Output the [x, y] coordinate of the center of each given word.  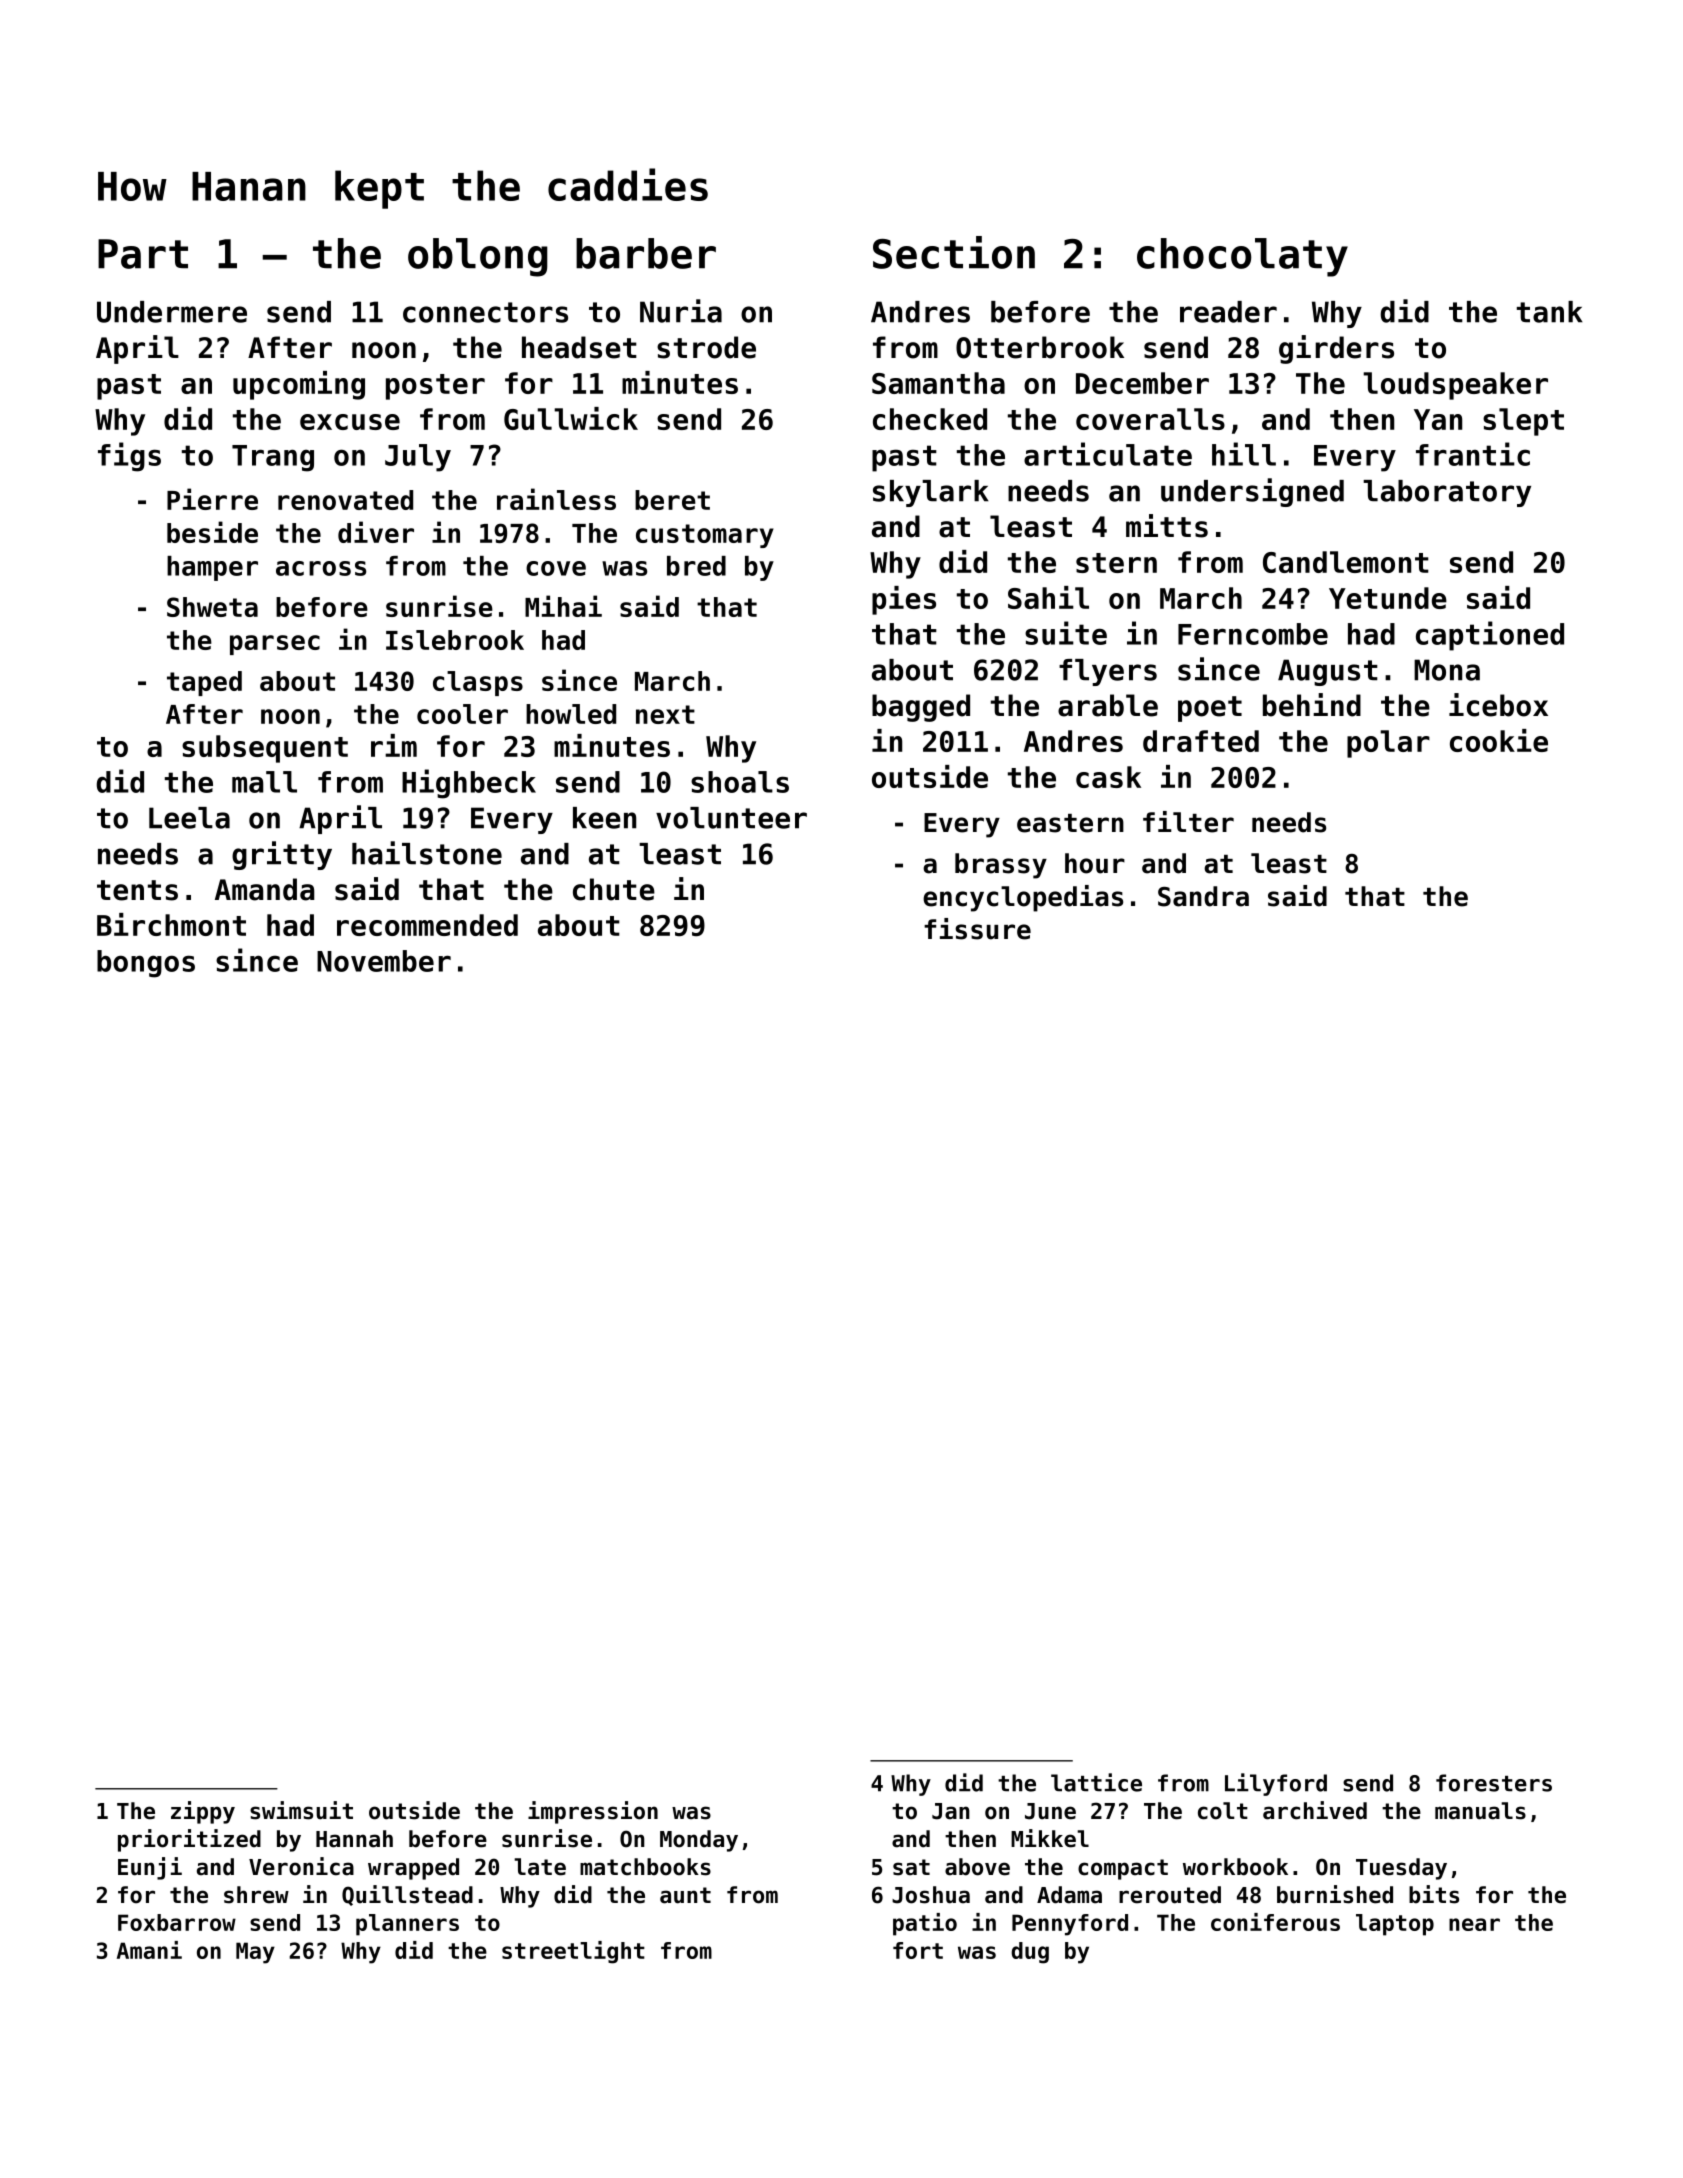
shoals [740, 782]
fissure [977, 929]
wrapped [413, 1869]
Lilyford [1276, 1784]
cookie [1499, 740]
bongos [146, 964]
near [1474, 1924]
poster [435, 387]
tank [1550, 312]
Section [954, 252]
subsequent [265, 749]
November [384, 961]
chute [614, 889]
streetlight [573, 1952]
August [1328, 672]
